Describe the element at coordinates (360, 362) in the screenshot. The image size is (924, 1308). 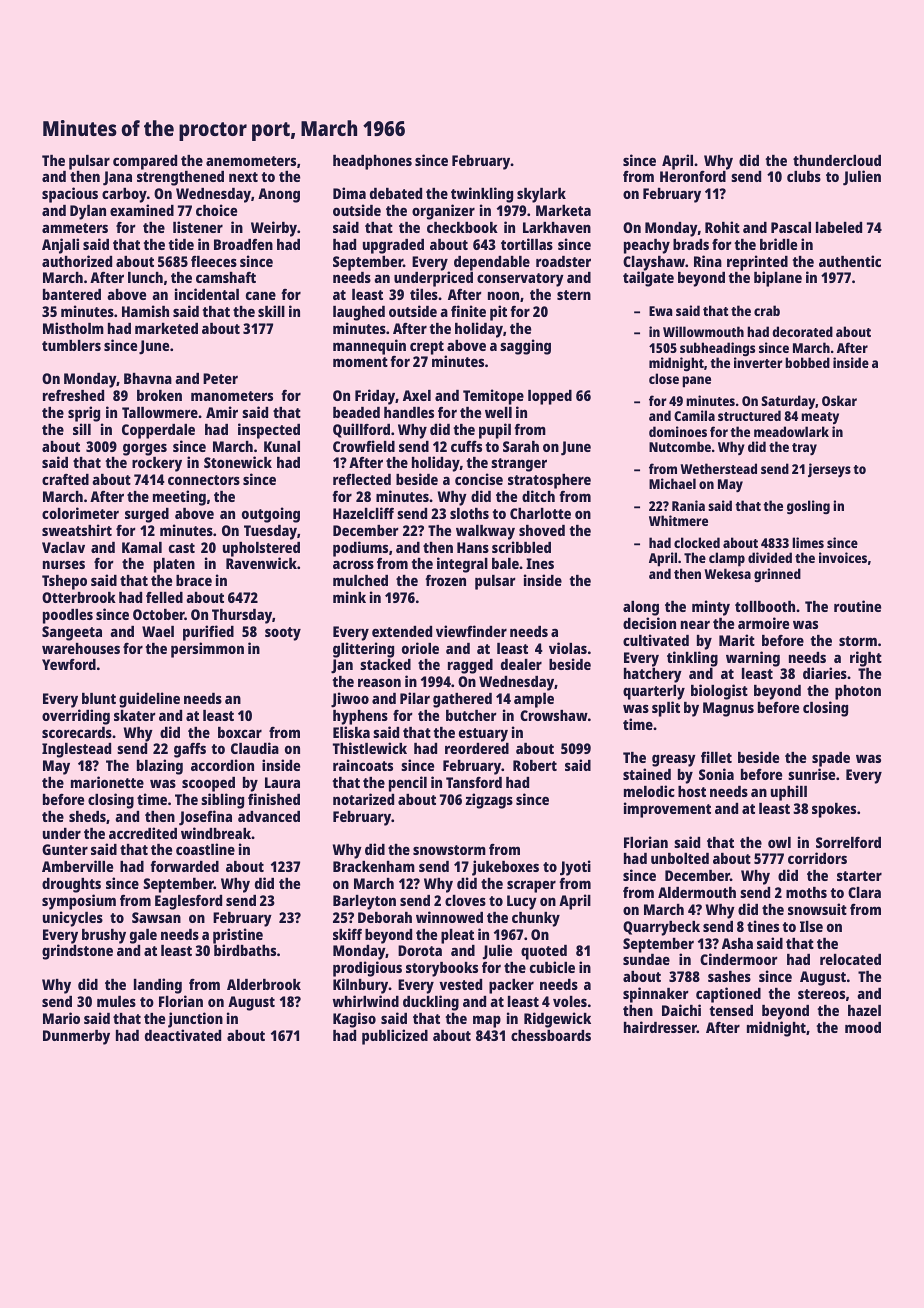
I see `moment` at that location.
